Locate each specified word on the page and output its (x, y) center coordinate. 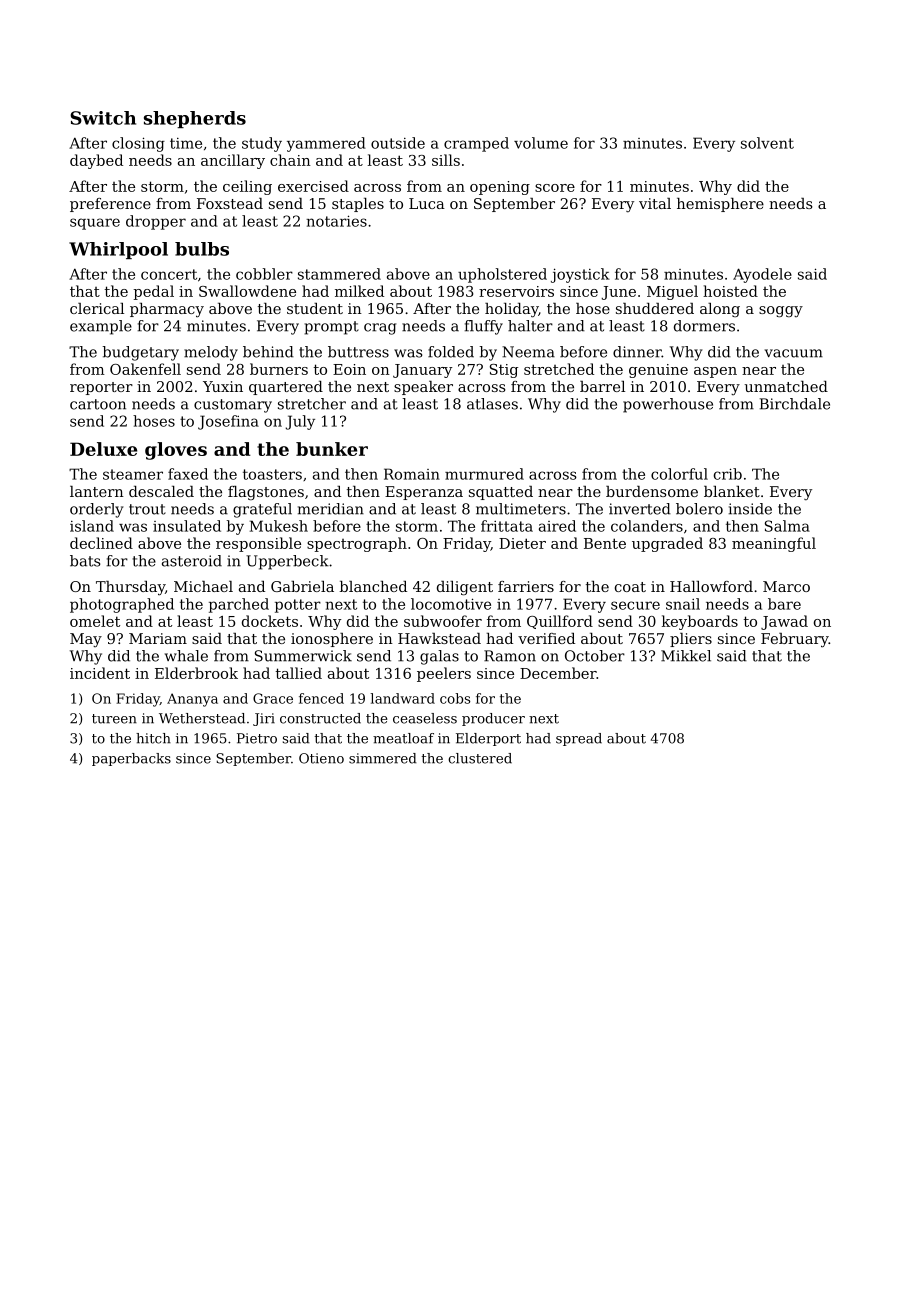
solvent (767, 143)
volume (541, 143)
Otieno (321, 758)
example (101, 327)
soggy (781, 312)
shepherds (195, 119)
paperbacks (131, 759)
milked (359, 291)
